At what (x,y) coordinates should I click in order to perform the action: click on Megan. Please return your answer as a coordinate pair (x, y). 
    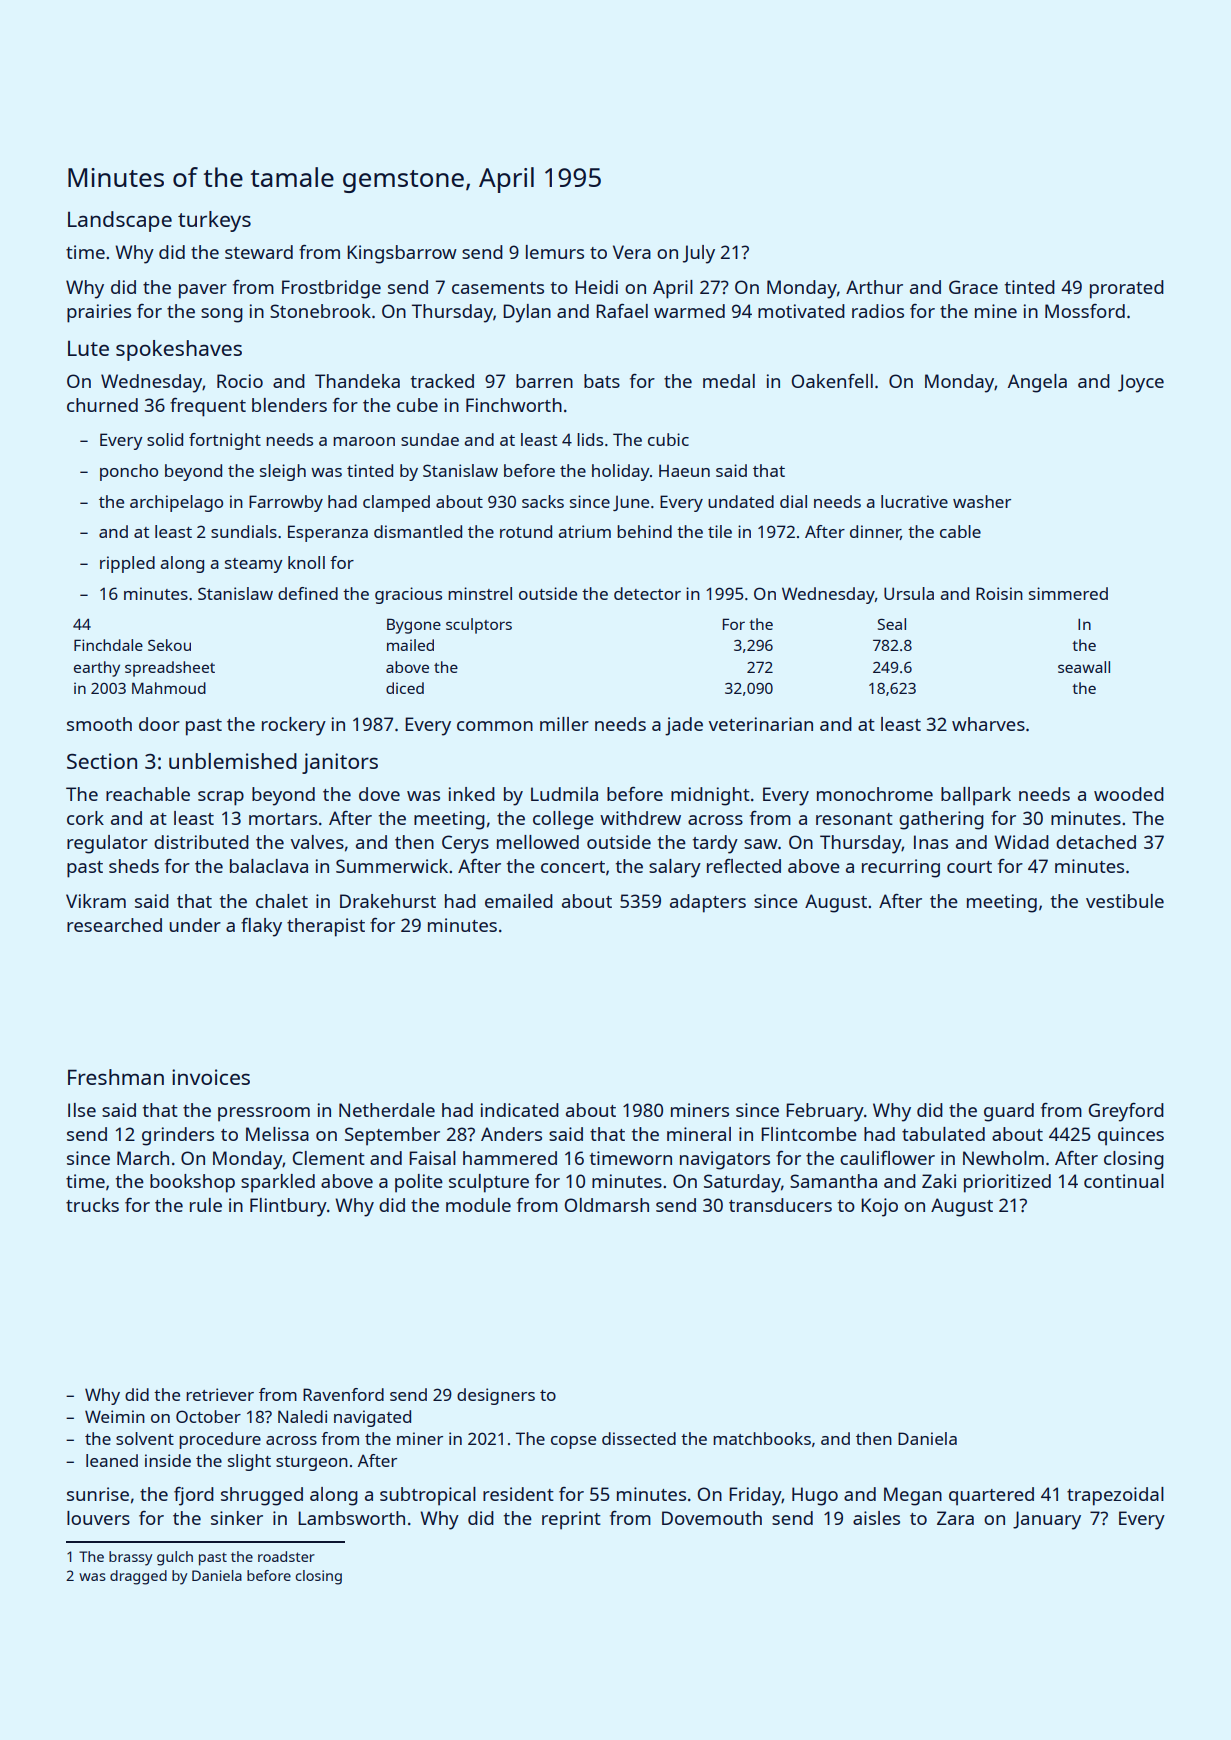
    Looking at the image, I should click on (913, 1496).
